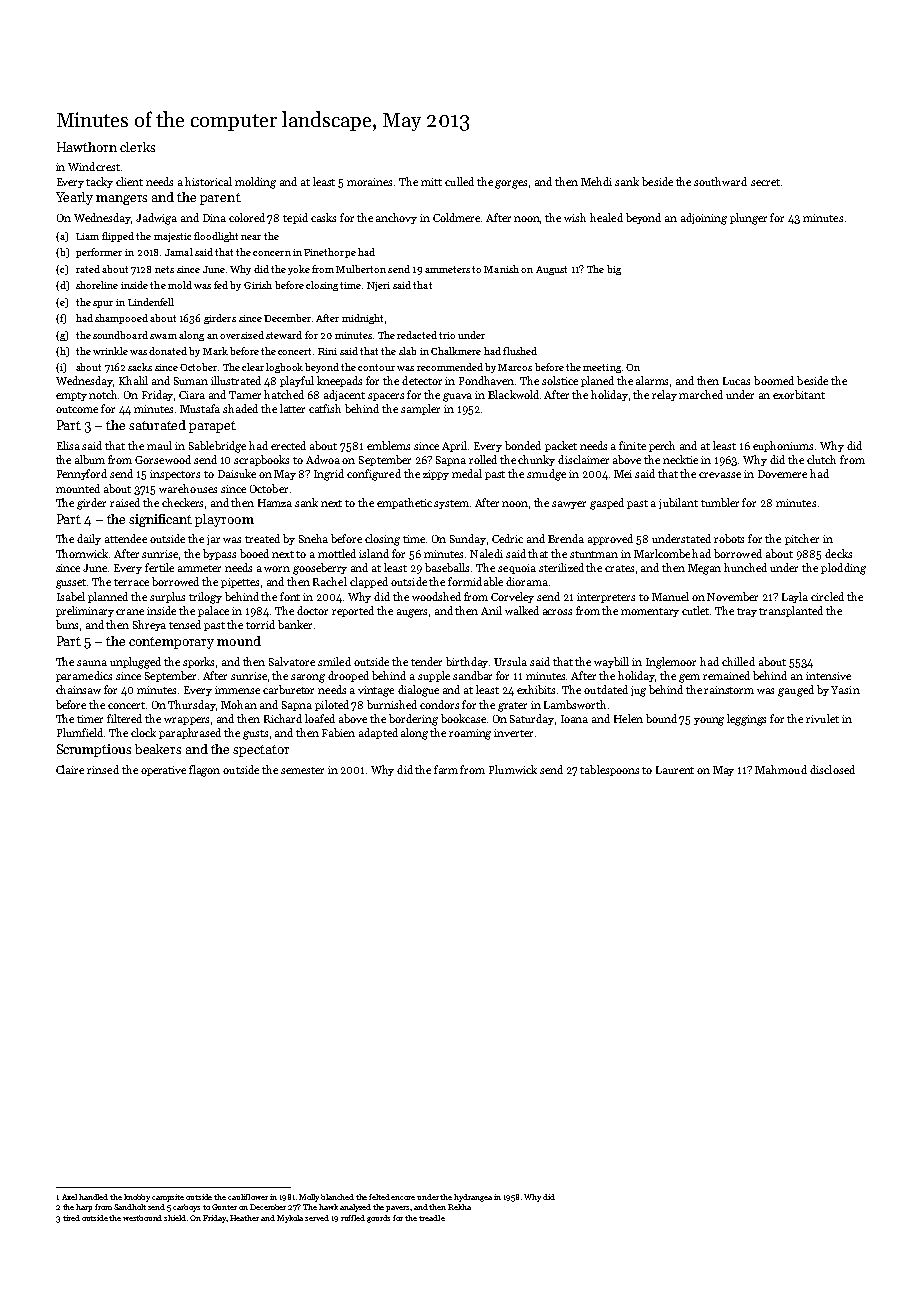  What do you see at coordinates (446, 769) in the document?
I see `farm` at bounding box center [446, 769].
